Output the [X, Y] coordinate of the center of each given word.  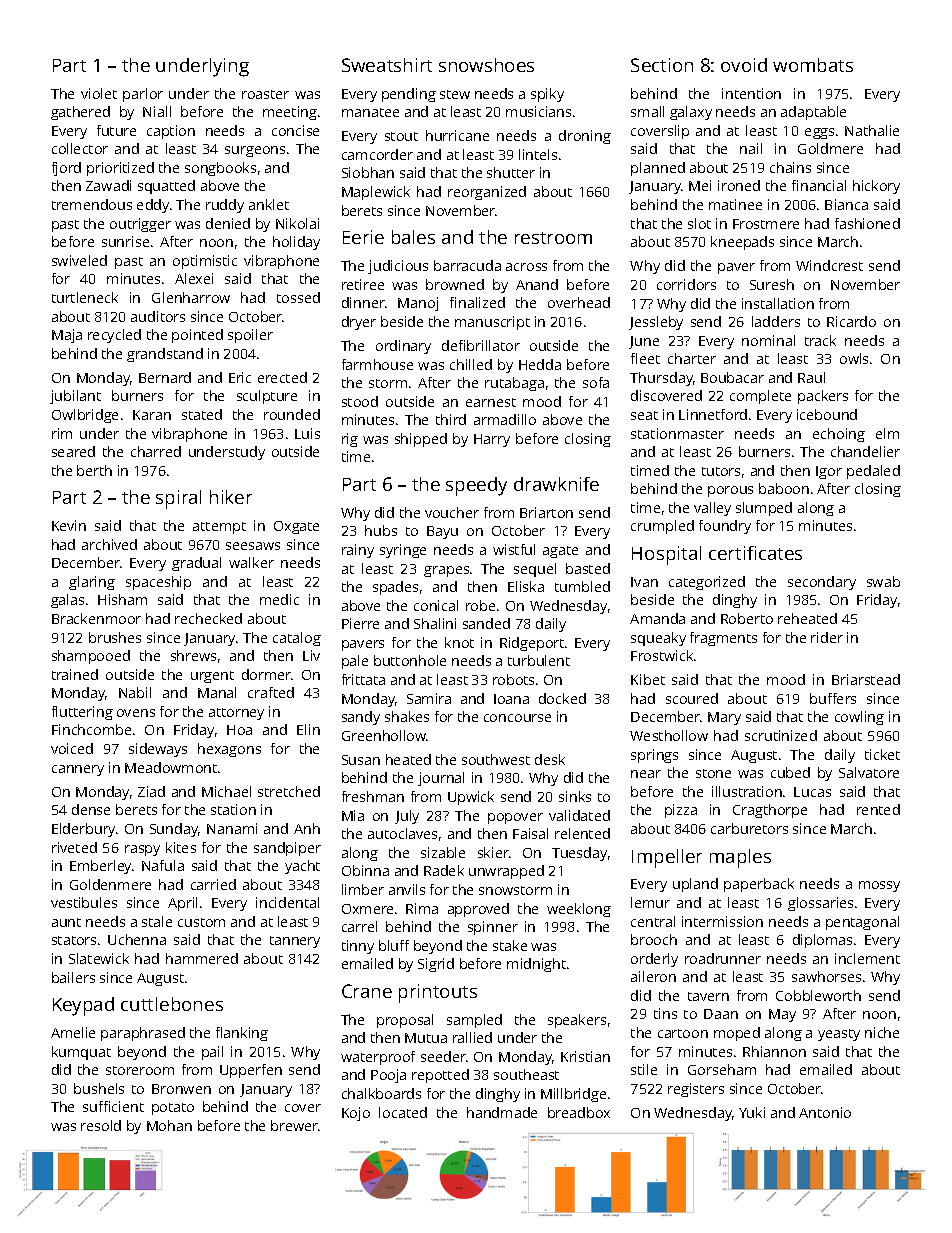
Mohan [169, 1125]
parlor [143, 95]
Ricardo [851, 321]
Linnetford [713, 414]
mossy [879, 886]
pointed [197, 336]
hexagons [229, 750]
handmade [502, 1112]
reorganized [487, 193]
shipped [421, 440]
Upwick [471, 798]
